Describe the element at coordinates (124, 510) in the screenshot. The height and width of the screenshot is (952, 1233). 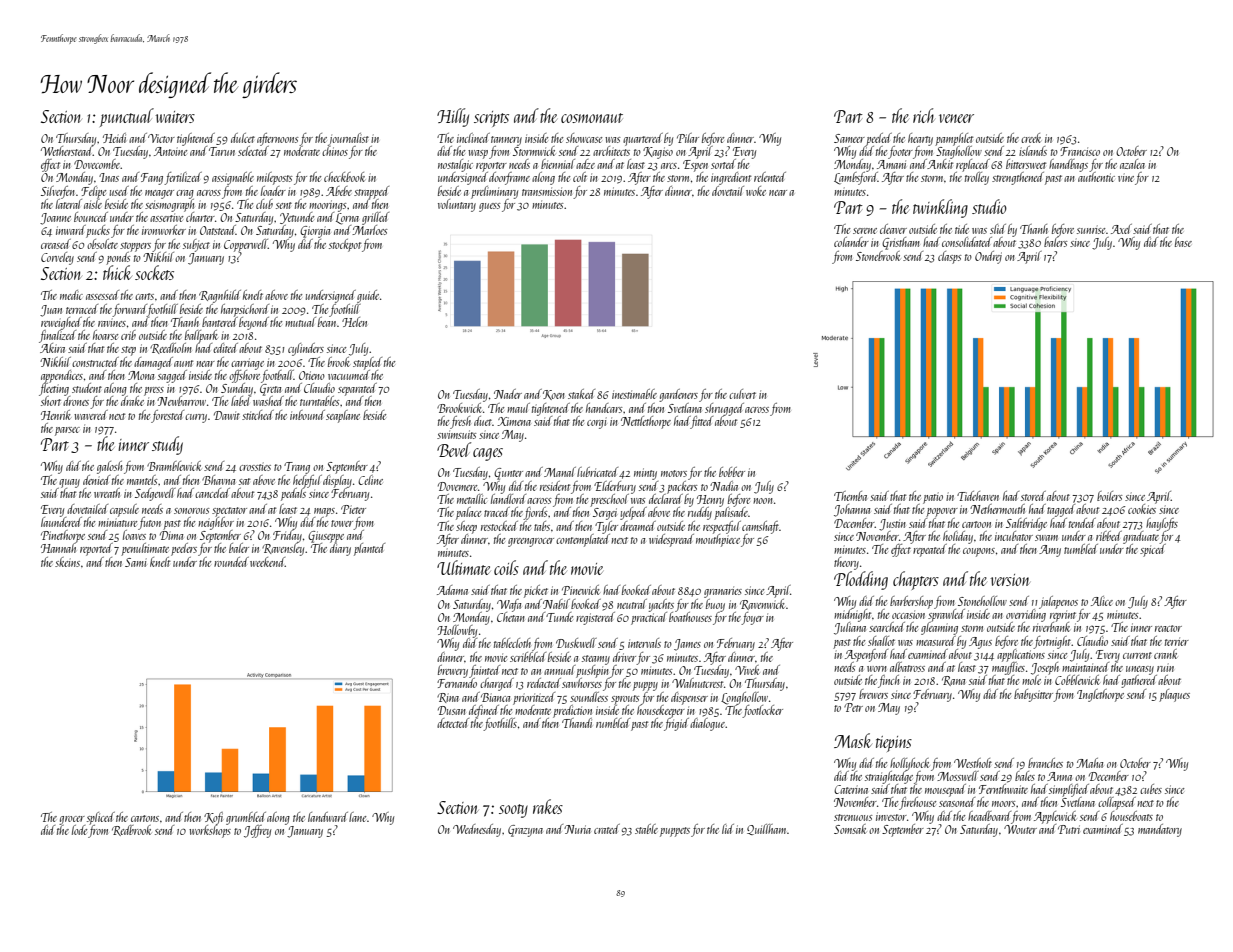
I see `capsule` at that location.
